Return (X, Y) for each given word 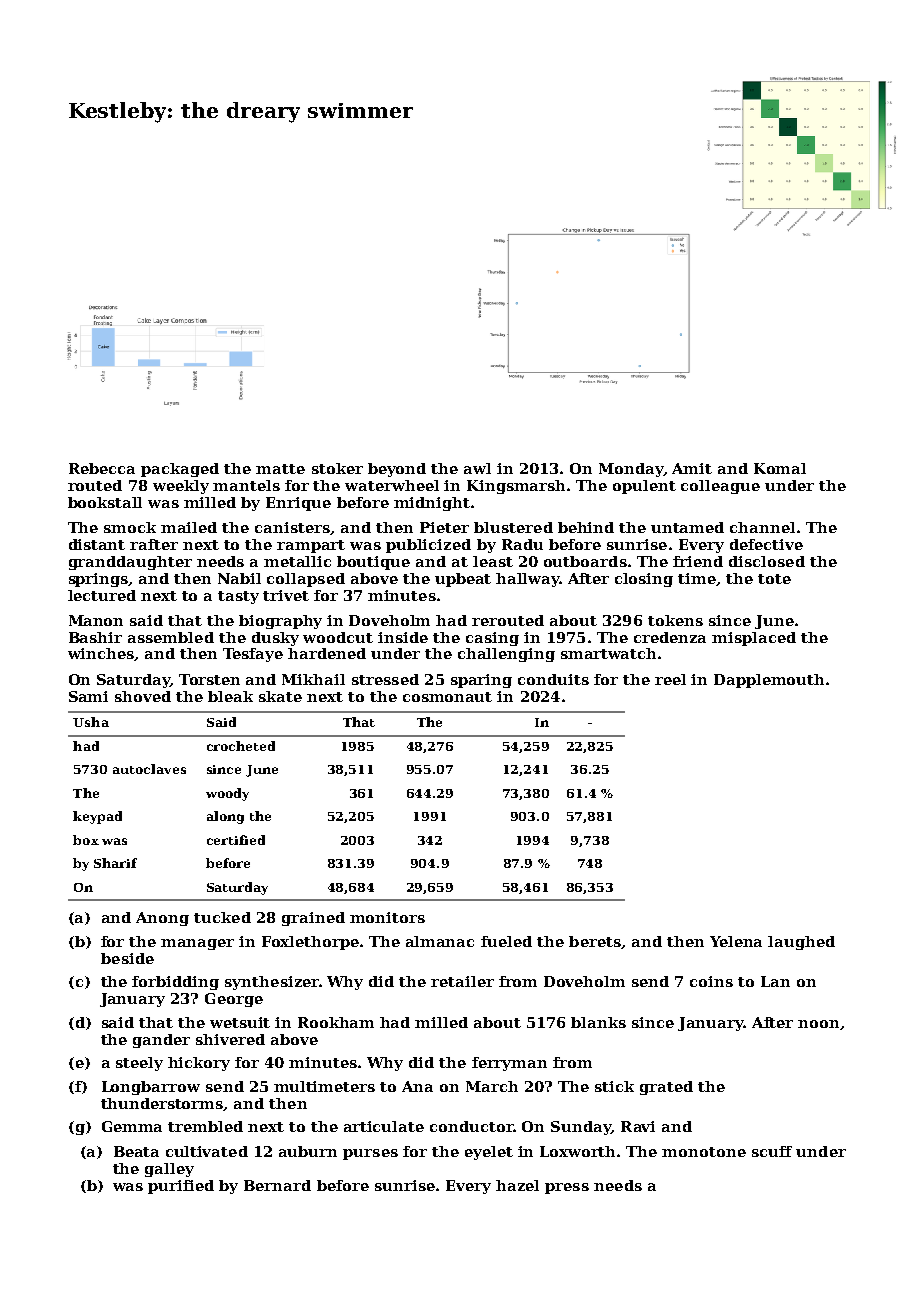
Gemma (132, 1126)
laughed (801, 943)
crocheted (241, 746)
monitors (387, 917)
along (225, 817)
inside (403, 637)
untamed (687, 527)
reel (670, 679)
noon (818, 1024)
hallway (527, 580)
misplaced (754, 639)
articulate (384, 1126)
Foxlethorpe (310, 943)
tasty (238, 597)
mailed (189, 527)
